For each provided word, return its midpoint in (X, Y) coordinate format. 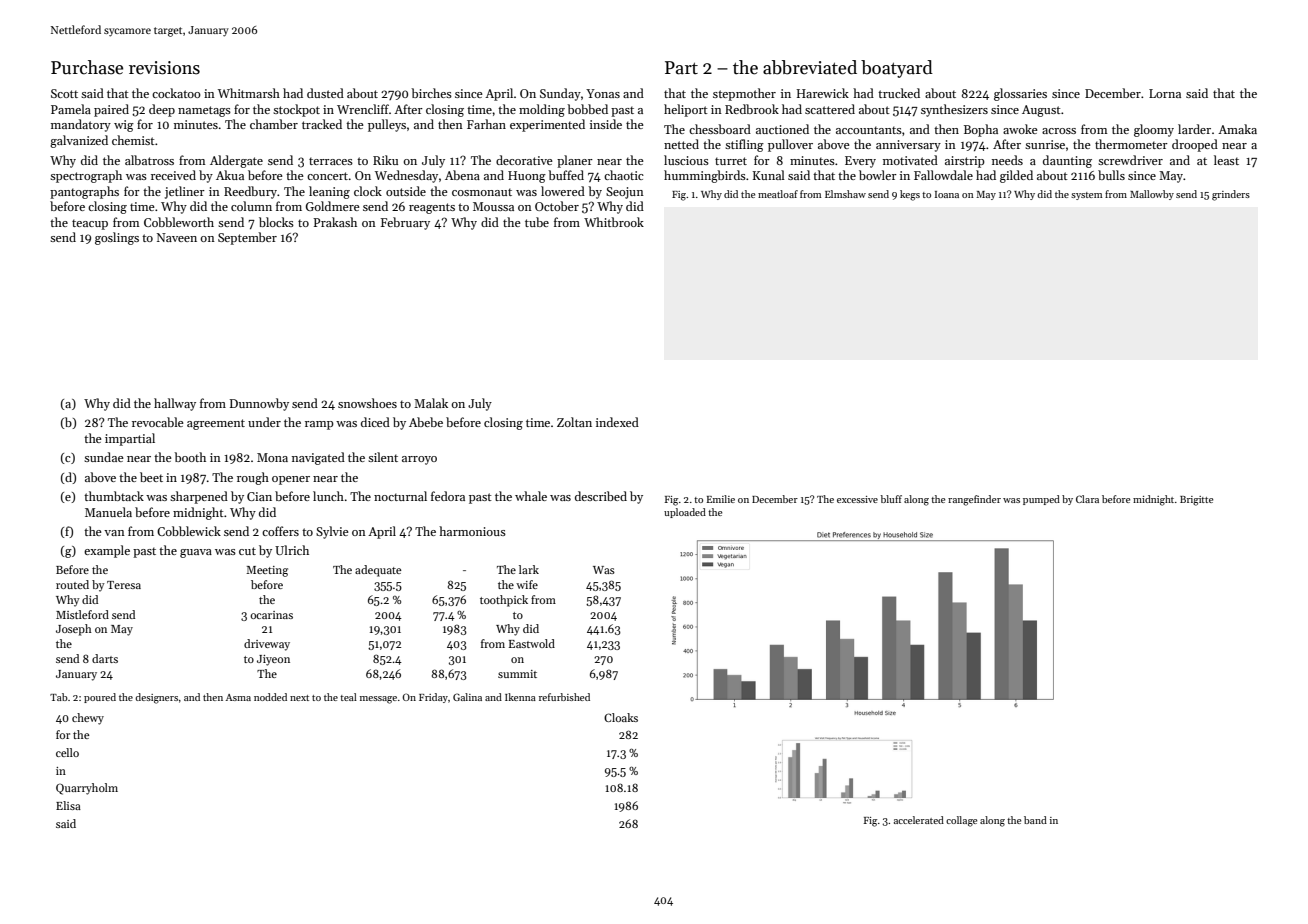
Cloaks (621, 717)
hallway (175, 404)
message (378, 700)
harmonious (472, 531)
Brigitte (1196, 501)
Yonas (603, 93)
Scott (64, 93)
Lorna (1165, 93)
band (1035, 820)
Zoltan (574, 422)
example (107, 551)
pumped (1041, 500)
